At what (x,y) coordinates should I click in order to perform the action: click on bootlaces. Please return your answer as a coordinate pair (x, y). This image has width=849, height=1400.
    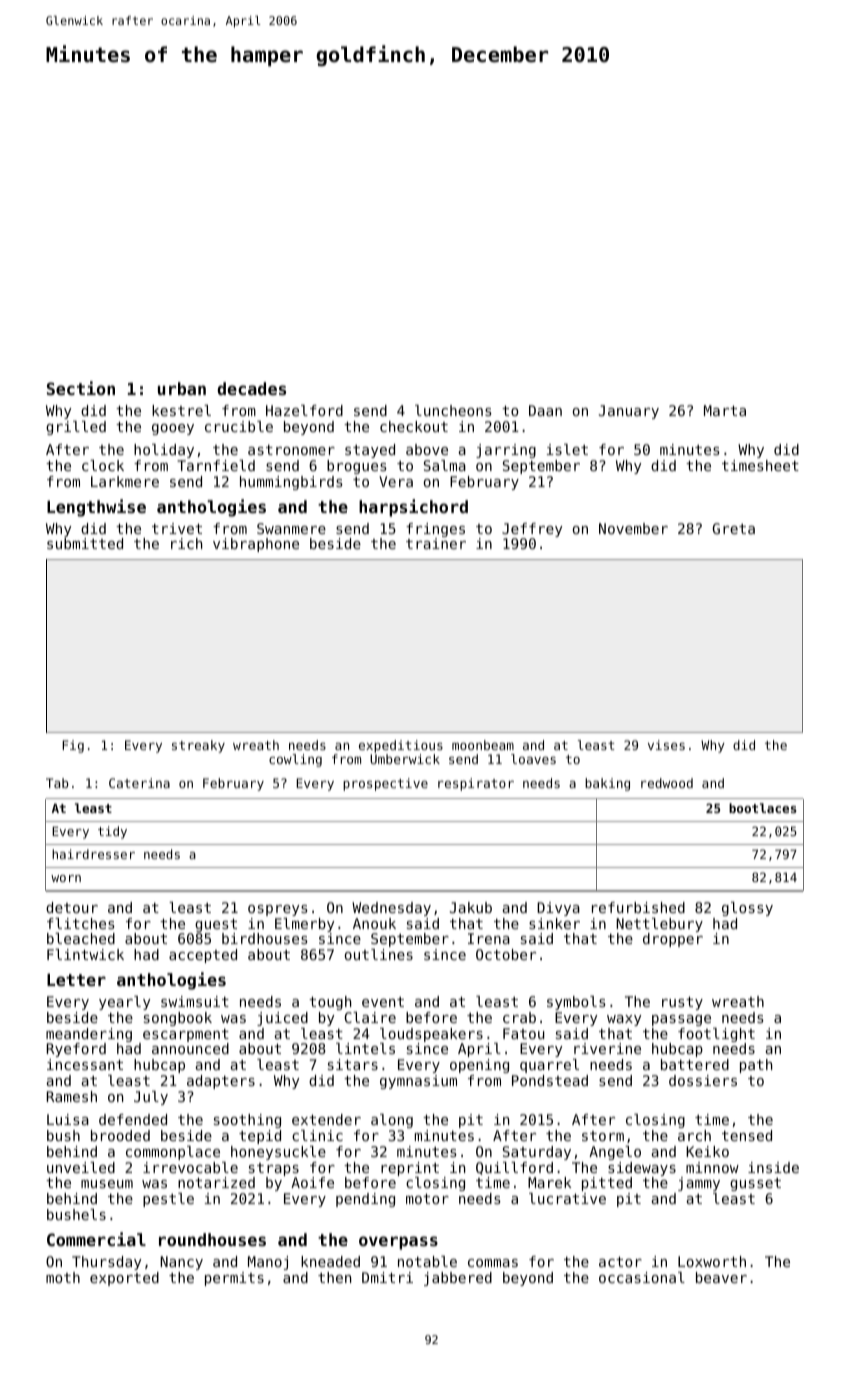
    Looking at the image, I should click on (763, 808).
